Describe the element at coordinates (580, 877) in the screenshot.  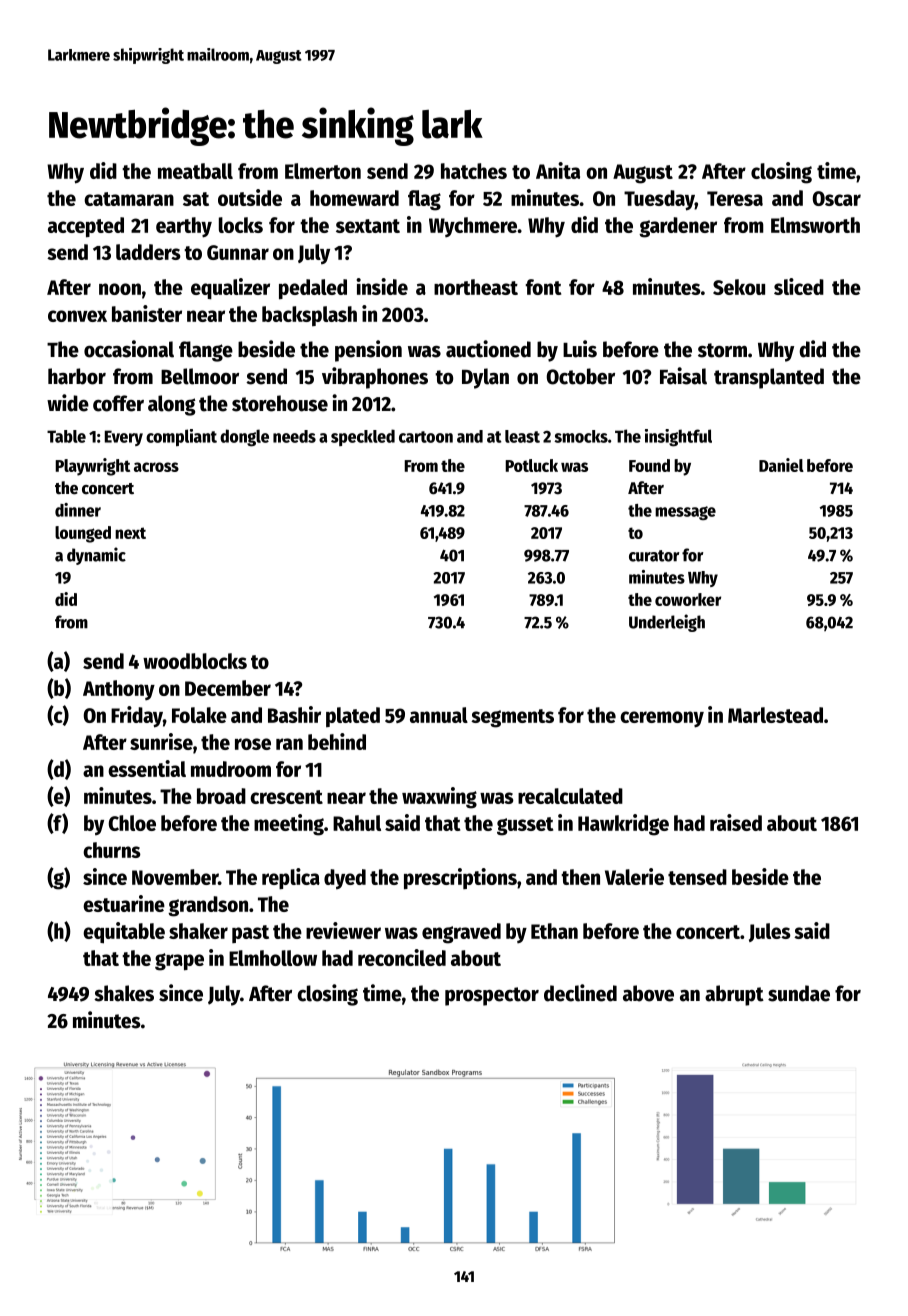
I see `then` at that location.
